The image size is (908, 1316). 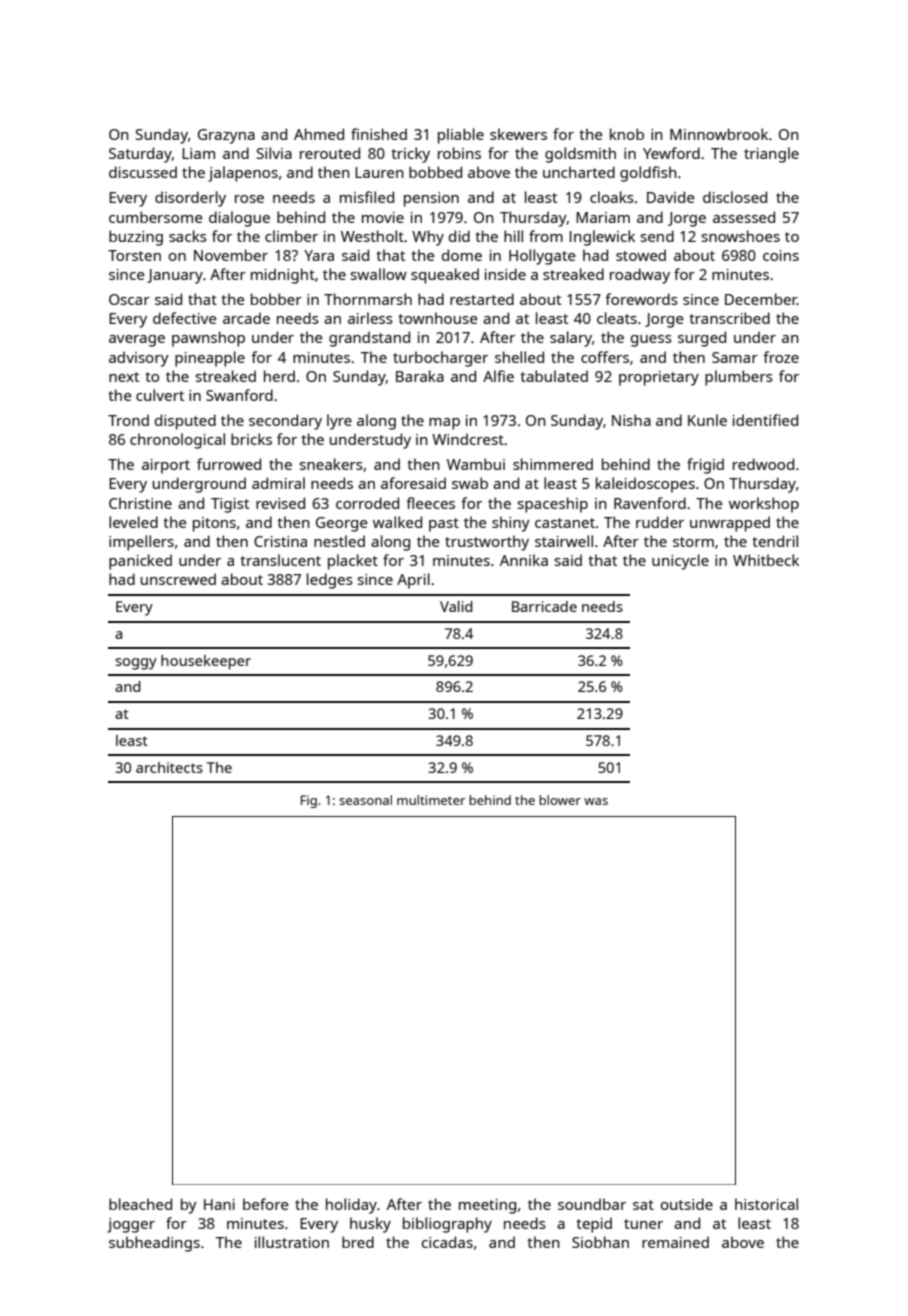 What do you see at coordinates (431, 800) in the page?
I see `multimeter` at bounding box center [431, 800].
